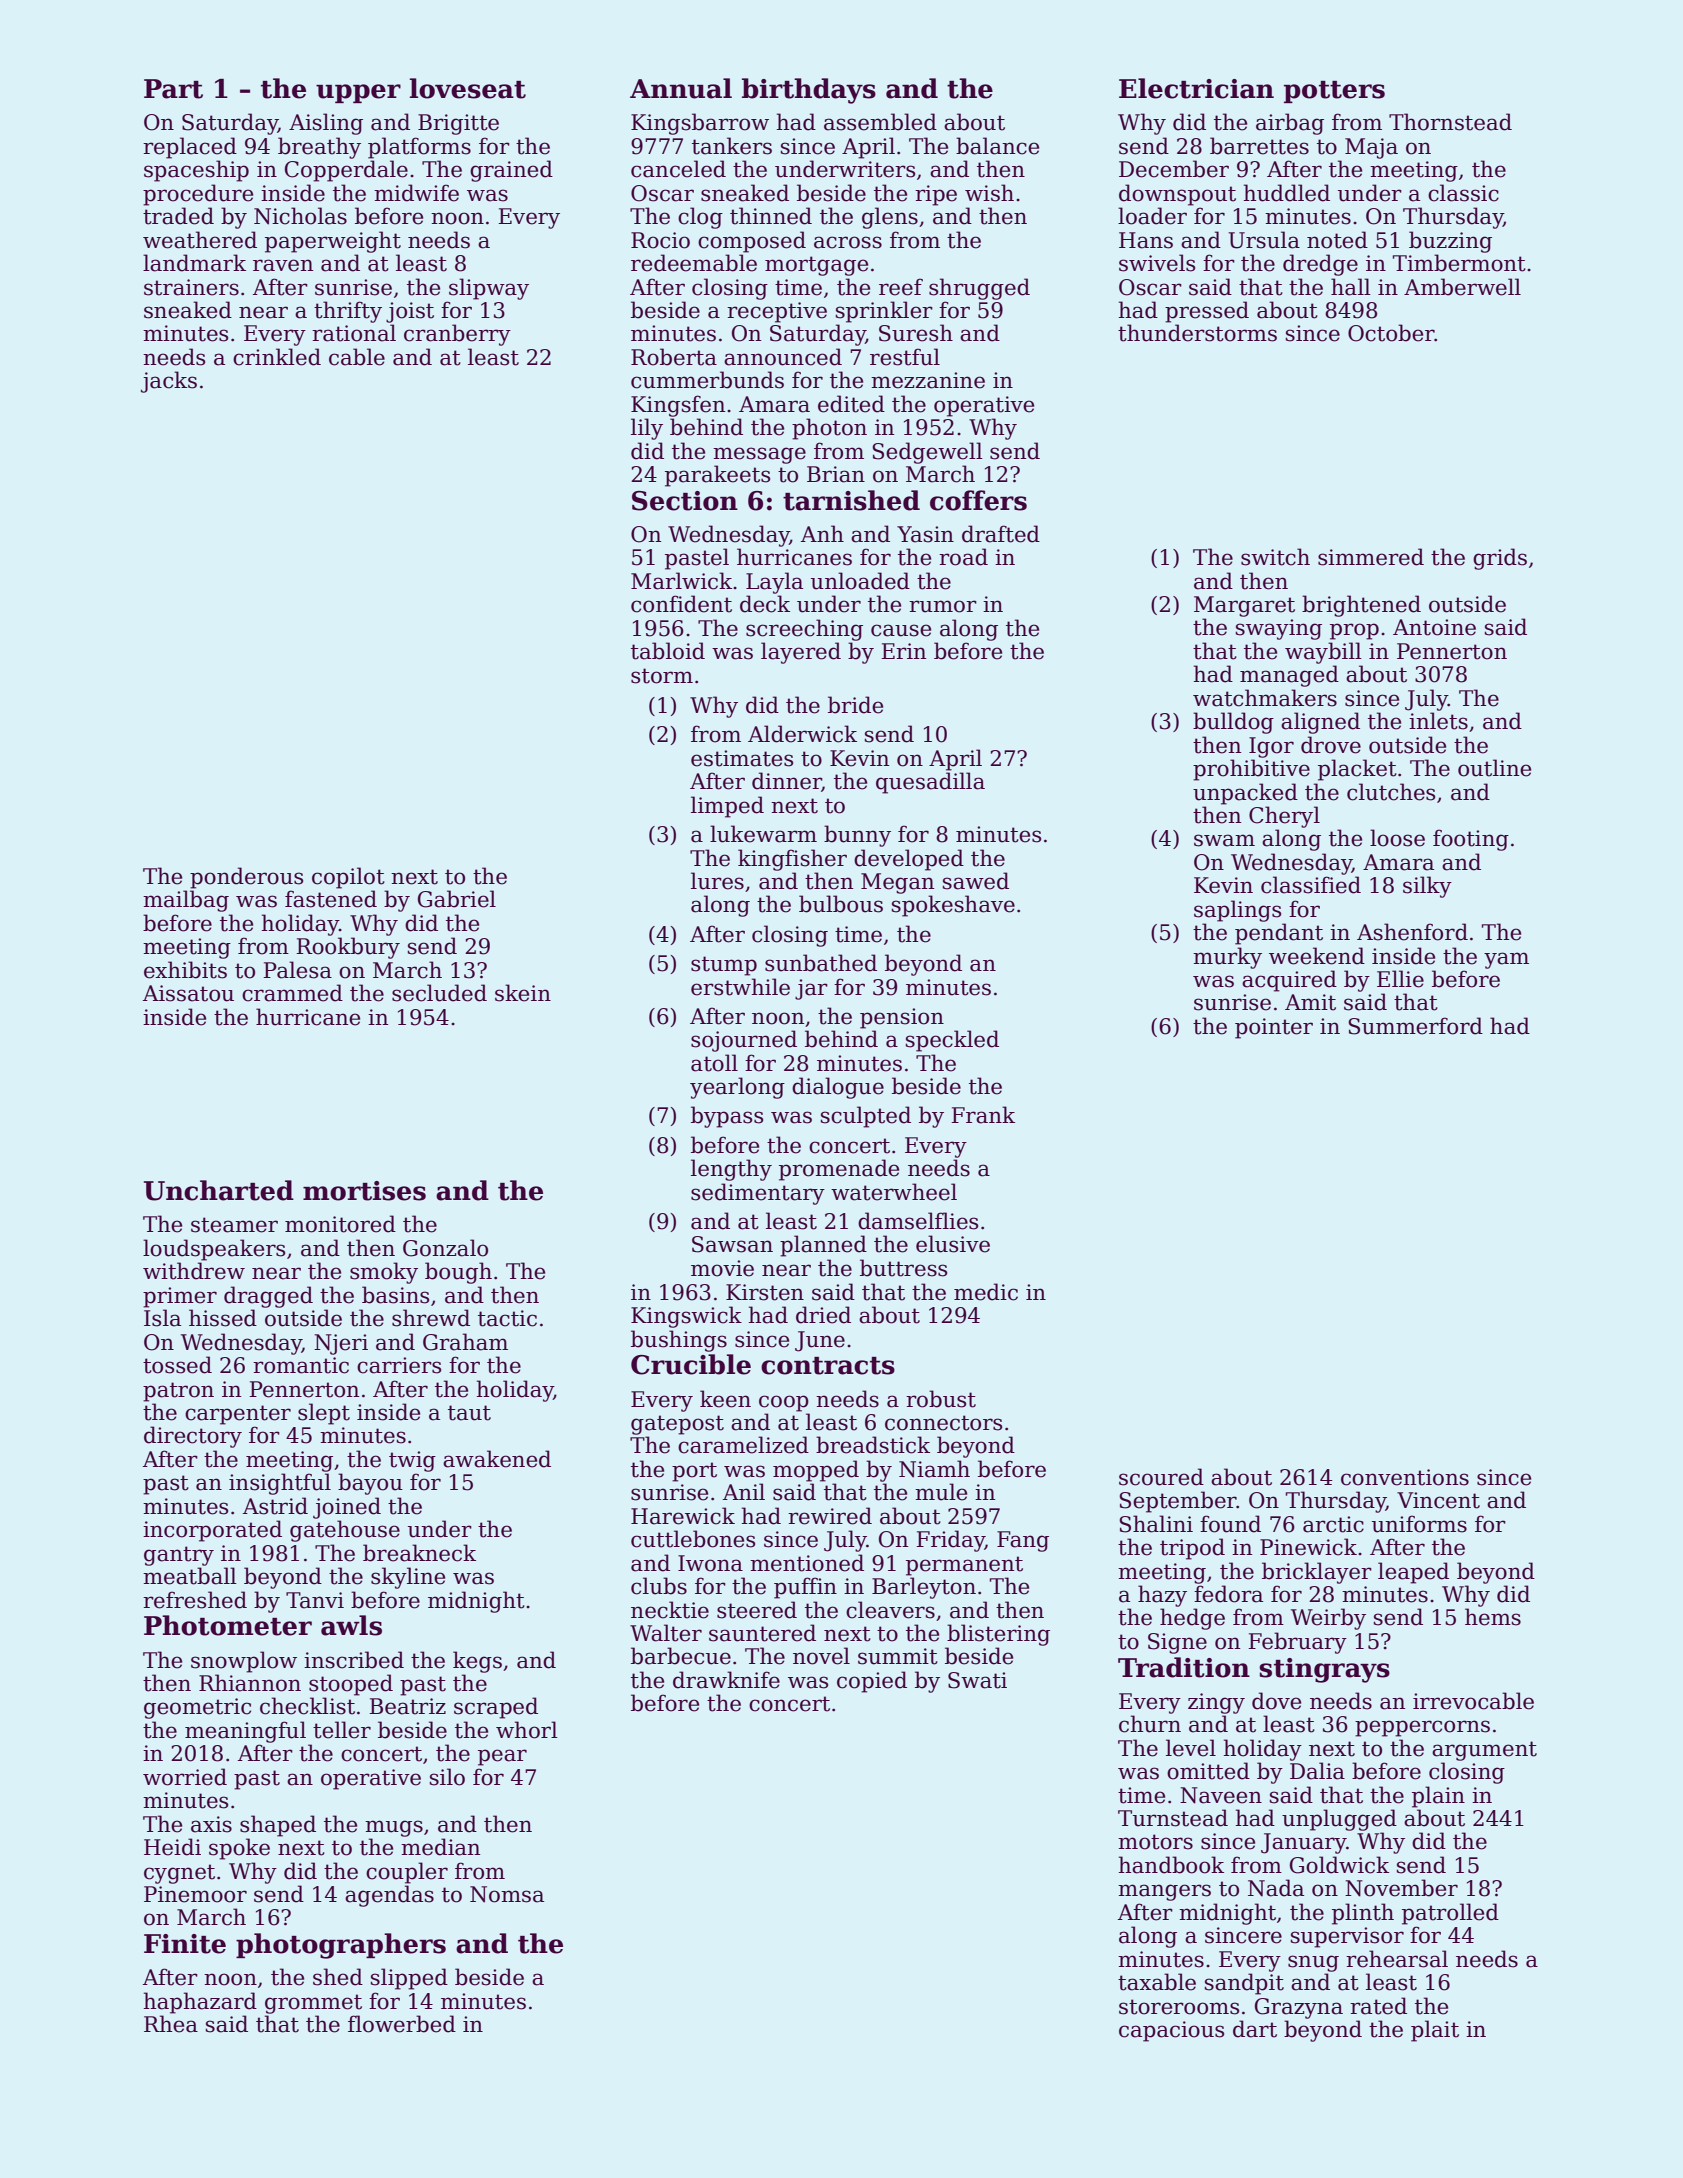  Describe the element at coordinates (399, 1365) in the screenshot. I see `carriers` at that location.
